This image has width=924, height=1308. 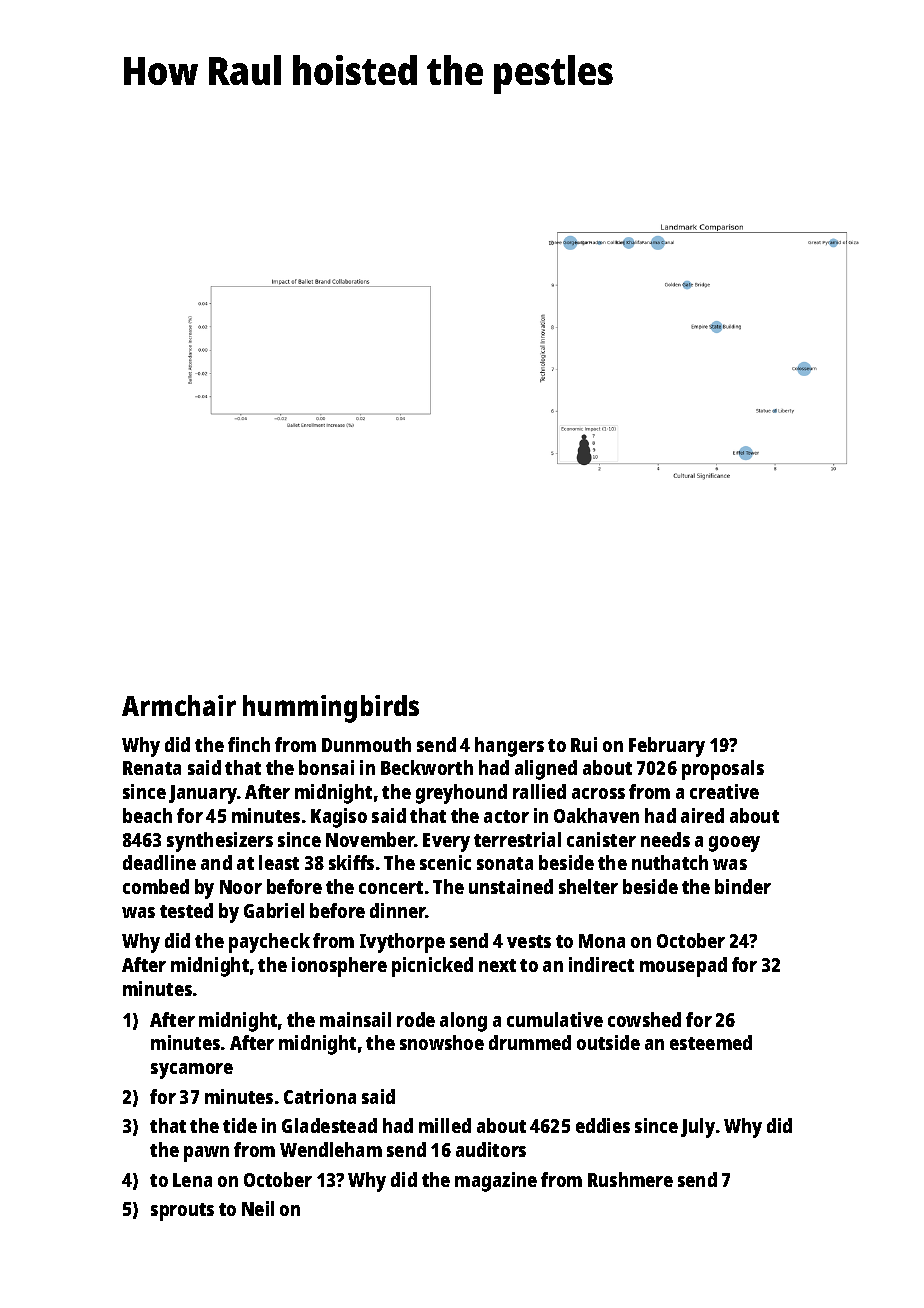 I want to click on sonata, so click(x=505, y=863).
